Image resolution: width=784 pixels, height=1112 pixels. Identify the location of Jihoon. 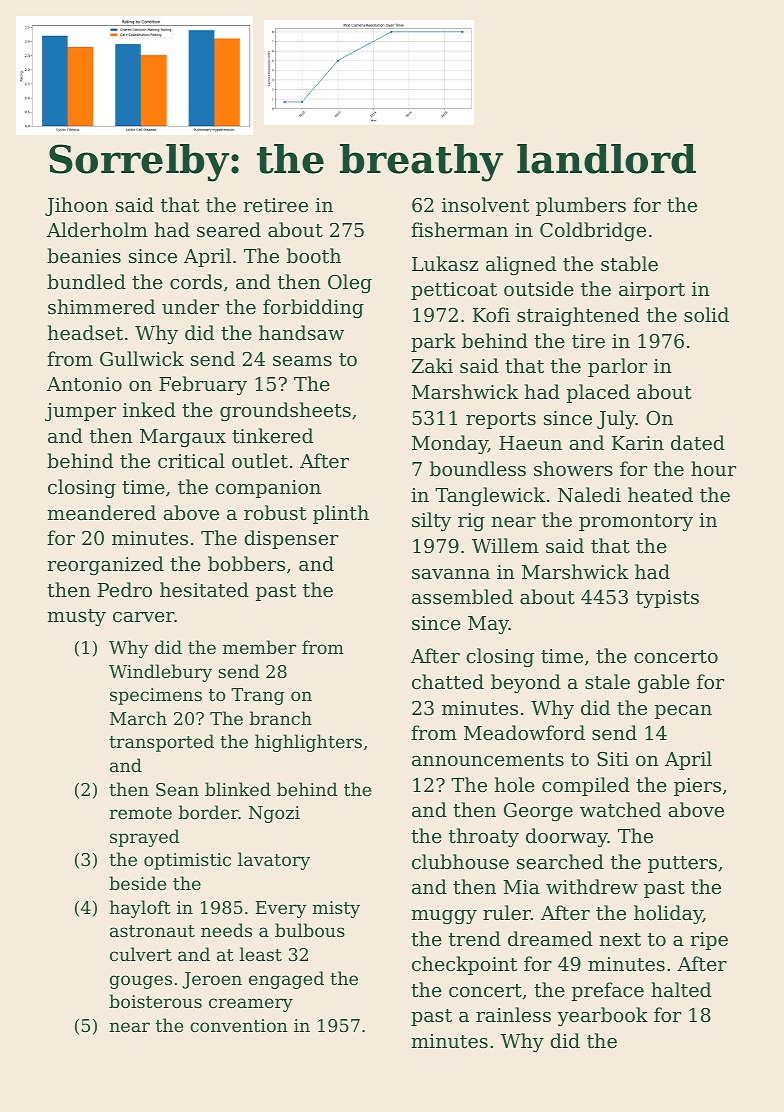
(76, 206).
